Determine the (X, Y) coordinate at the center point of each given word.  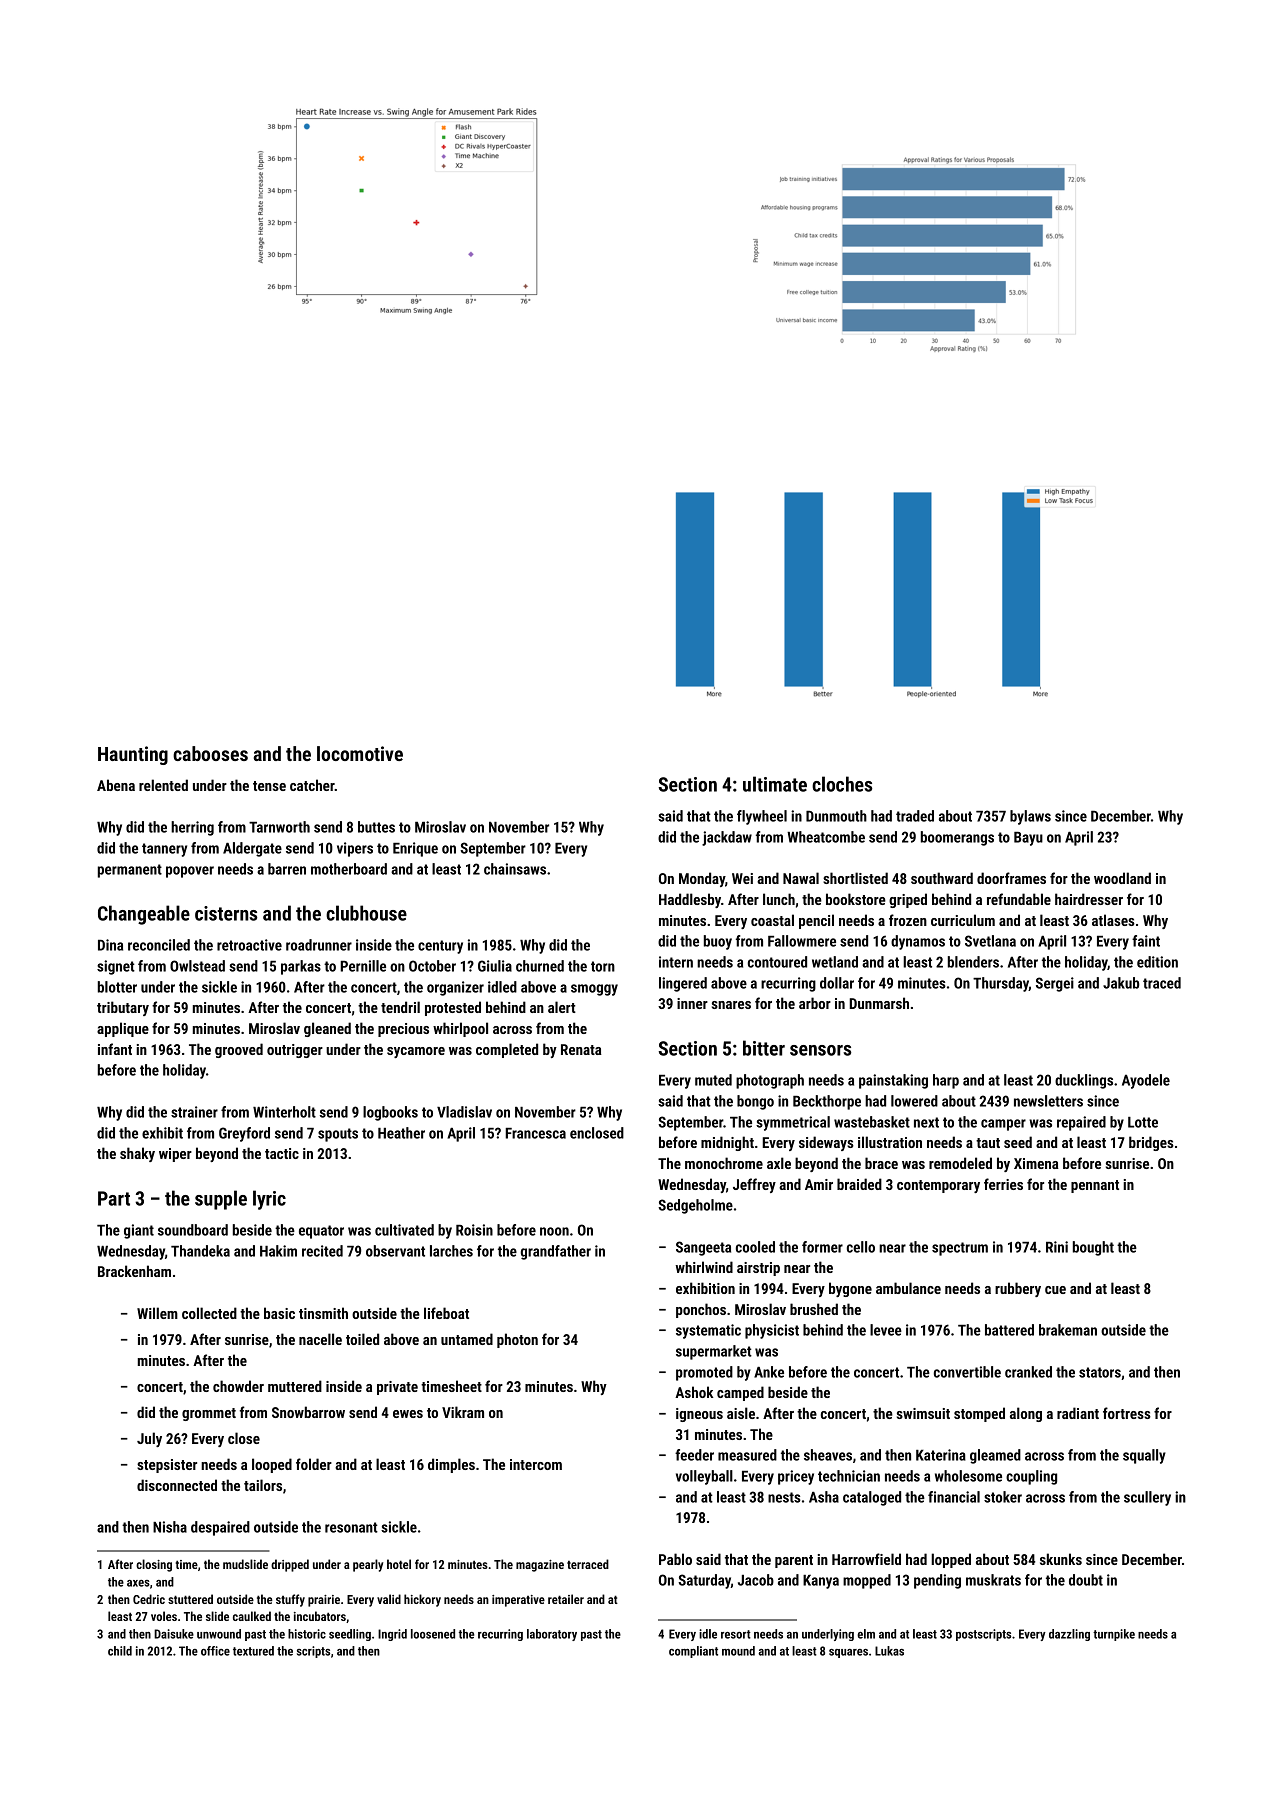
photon (517, 1340)
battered (1009, 1330)
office (215, 1651)
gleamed (995, 1456)
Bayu (1028, 839)
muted (713, 1080)
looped (272, 1465)
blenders (973, 962)
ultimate (775, 784)
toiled (362, 1339)
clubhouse (366, 913)
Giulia (495, 966)
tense (269, 786)
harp (946, 1081)
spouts (338, 1135)
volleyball (704, 1477)
